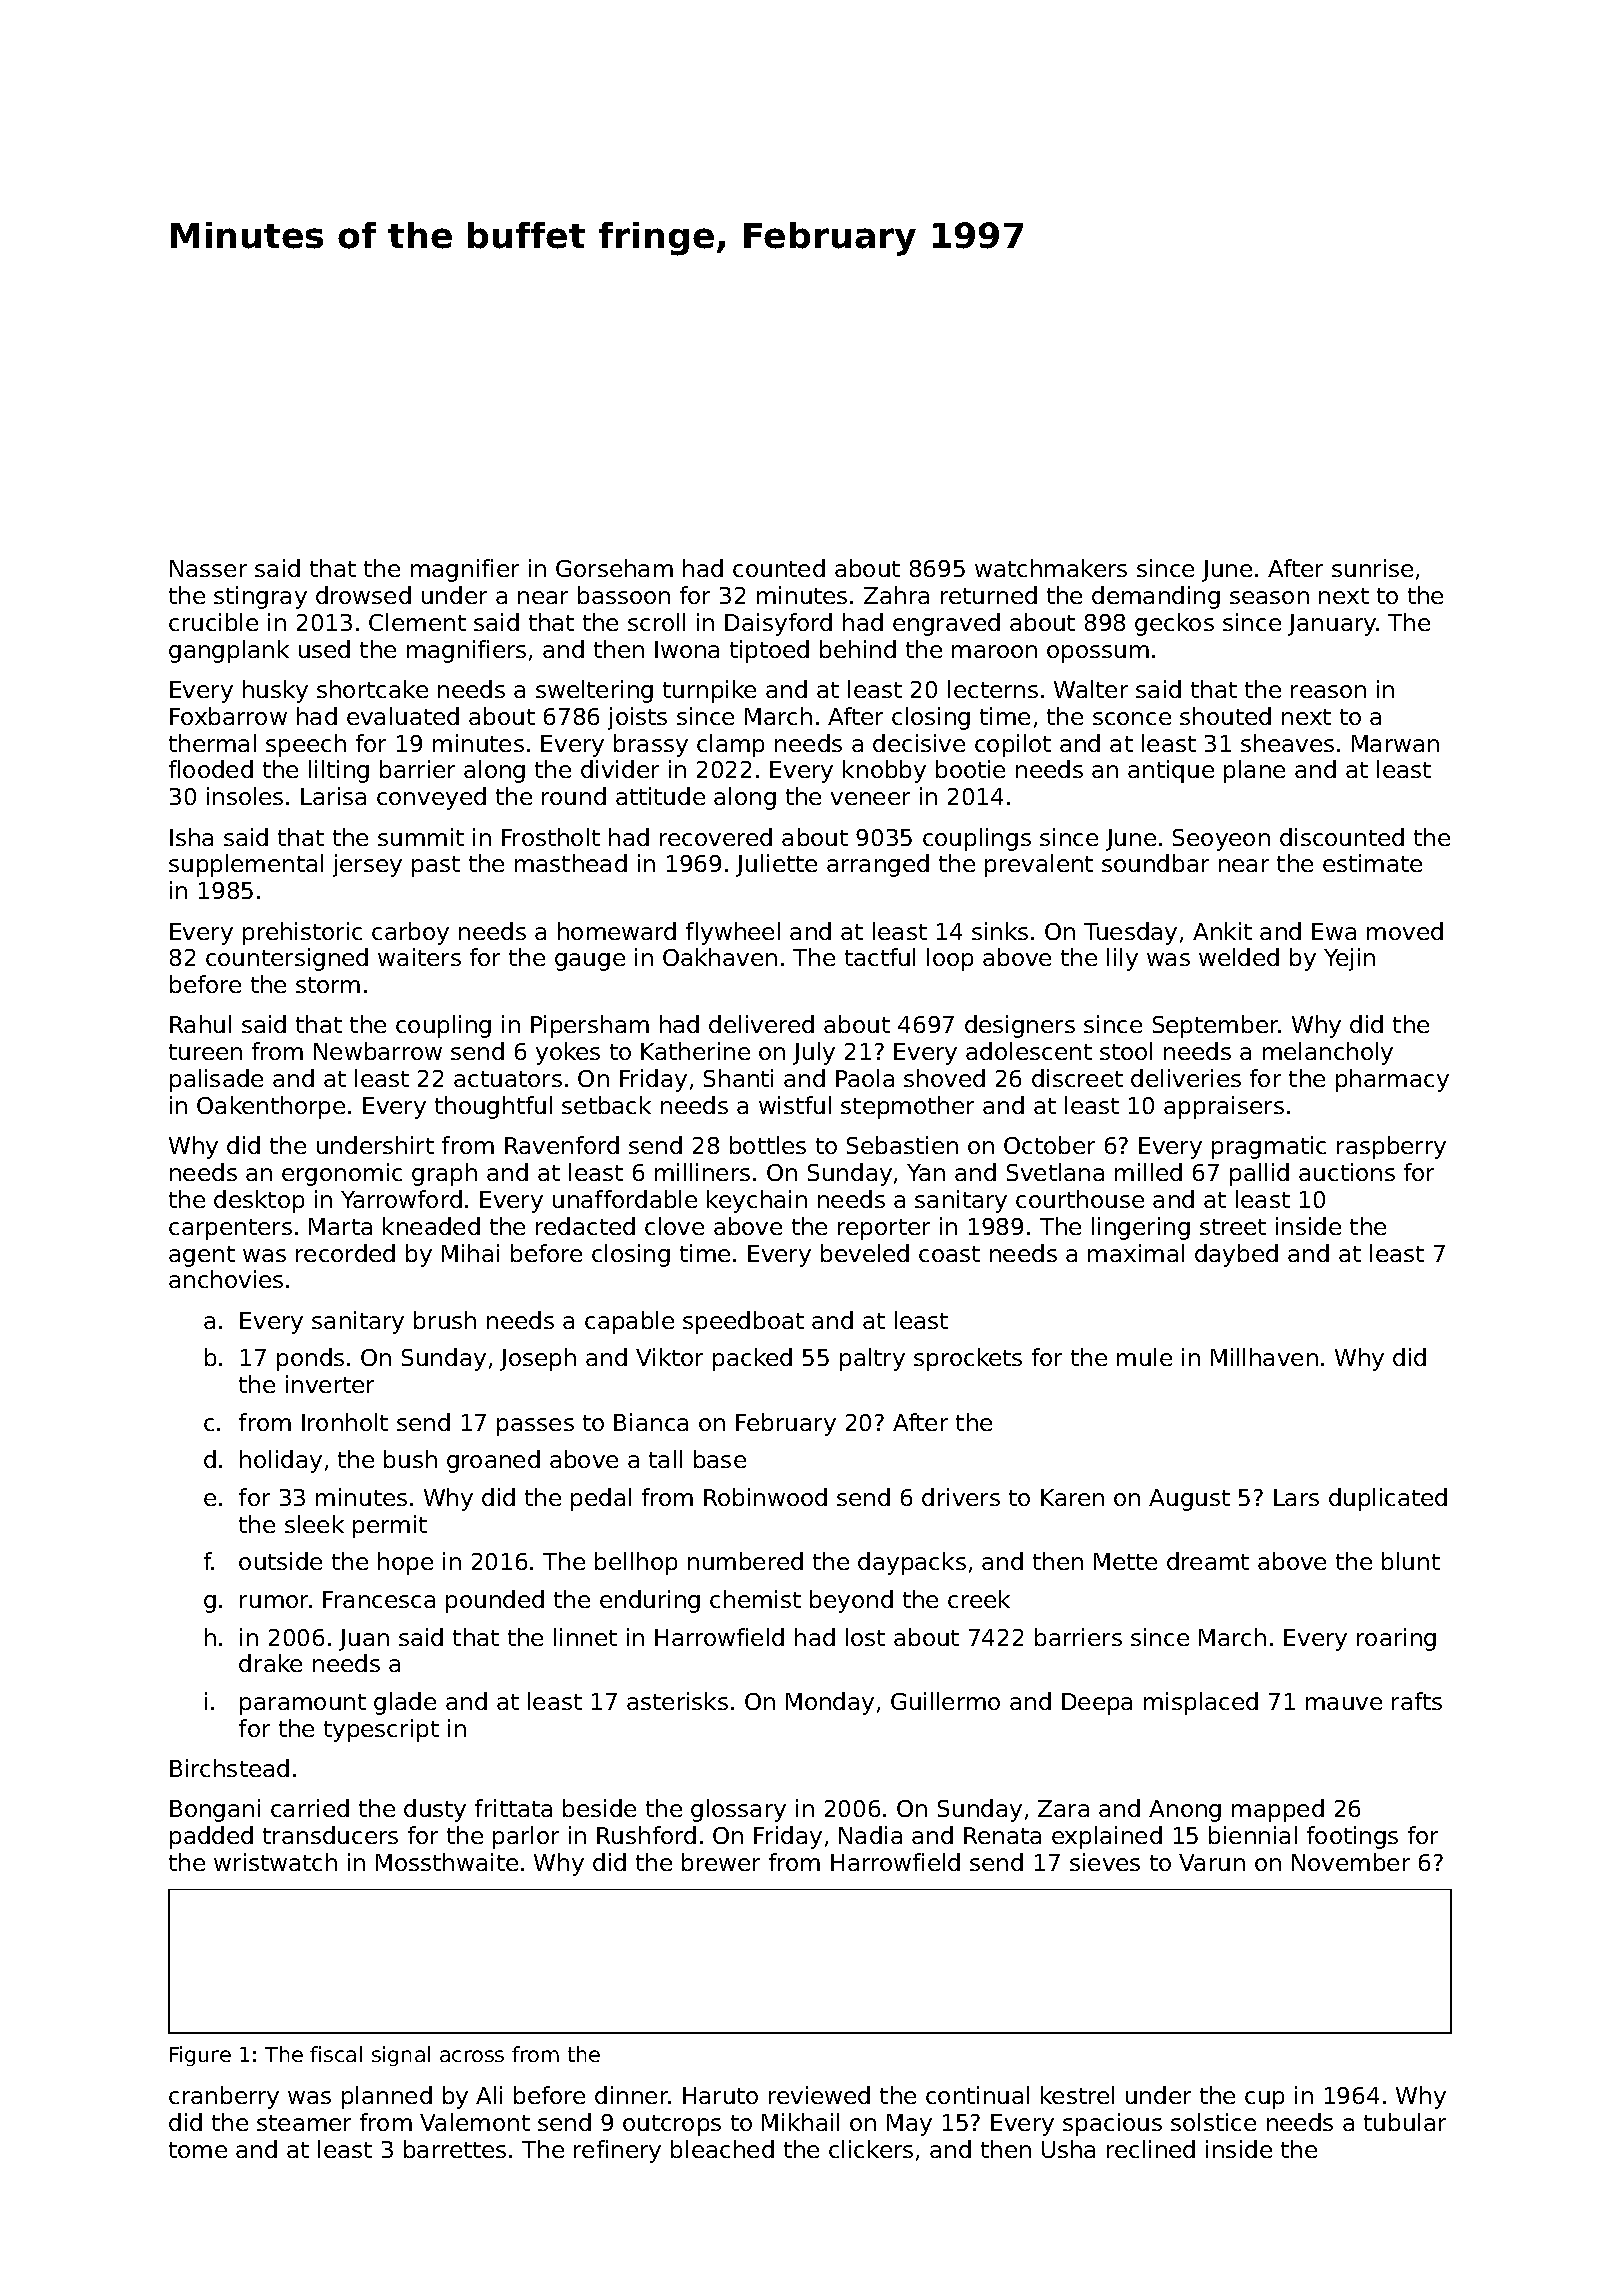  Describe the element at coordinates (281, 1461) in the document. I see `holiday` at that location.
